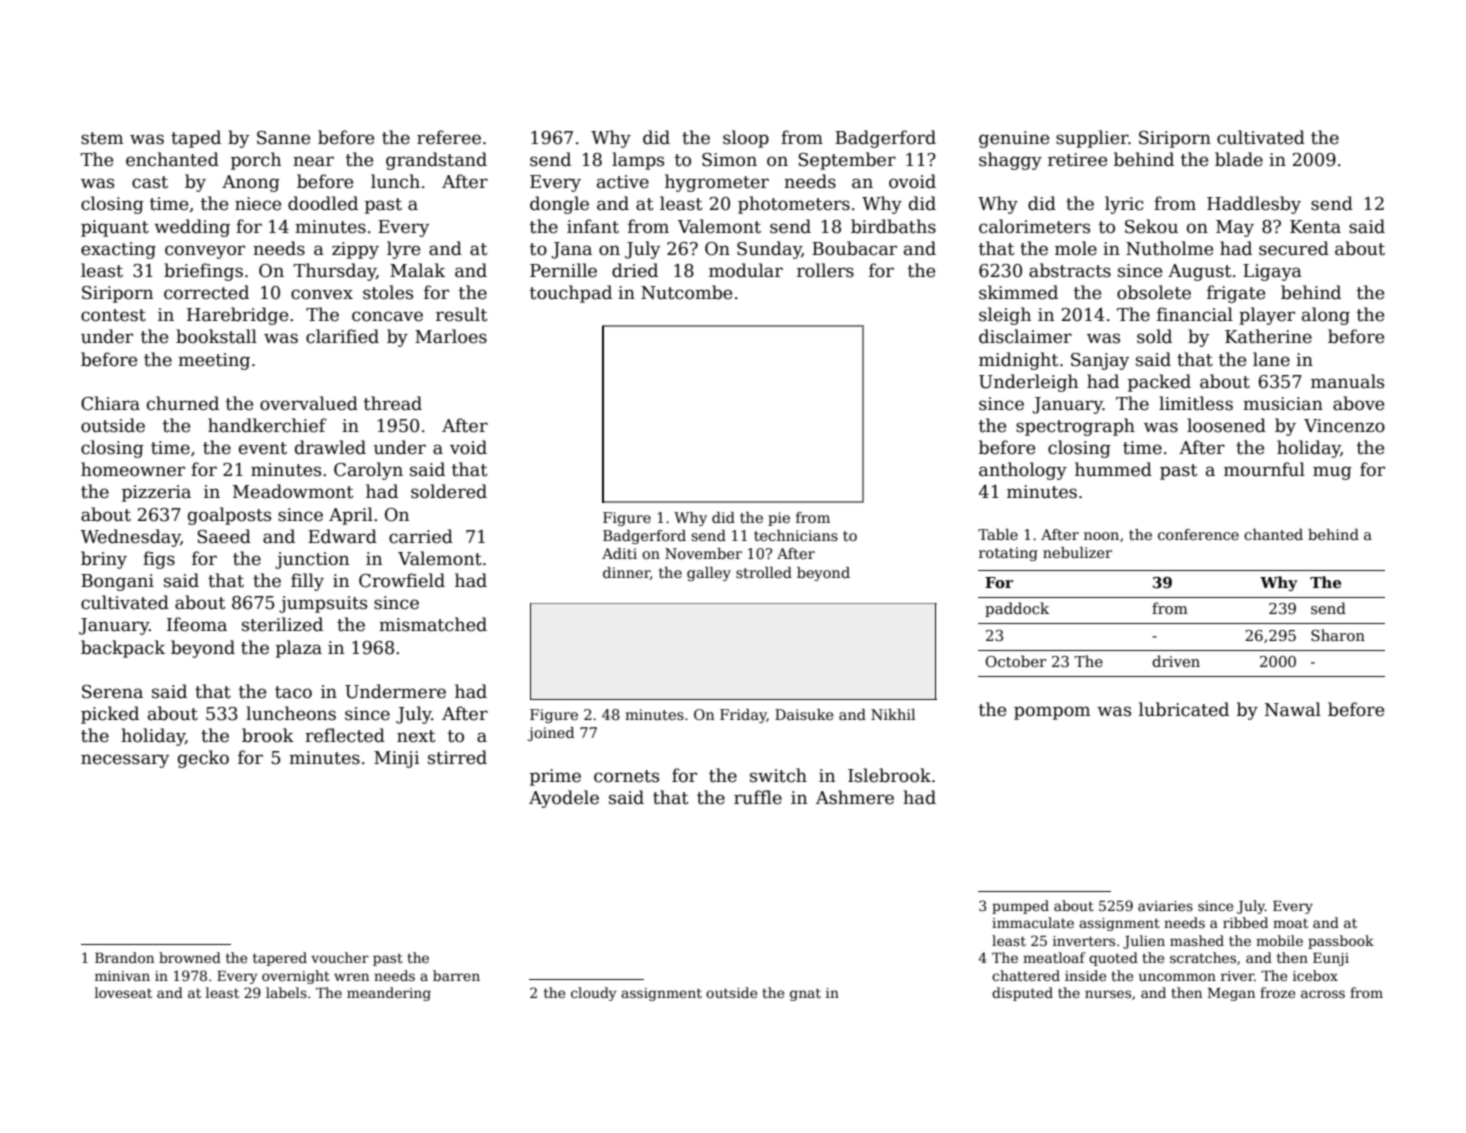 This screenshot has width=1466, height=1133. Describe the element at coordinates (102, 138) in the screenshot. I see `stem` at that location.
